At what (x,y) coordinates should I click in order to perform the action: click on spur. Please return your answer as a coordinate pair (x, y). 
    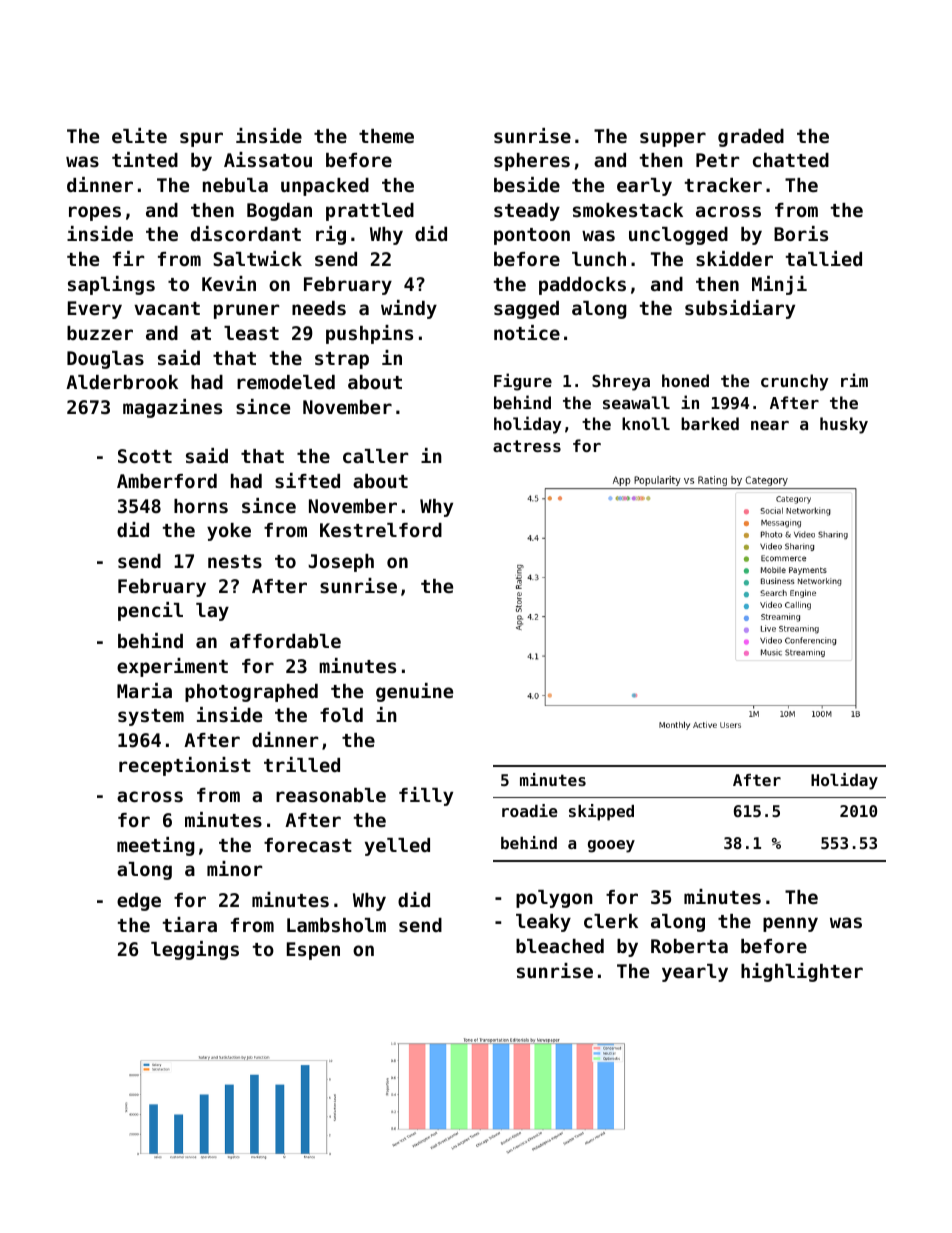
    Looking at the image, I should click on (201, 139).
